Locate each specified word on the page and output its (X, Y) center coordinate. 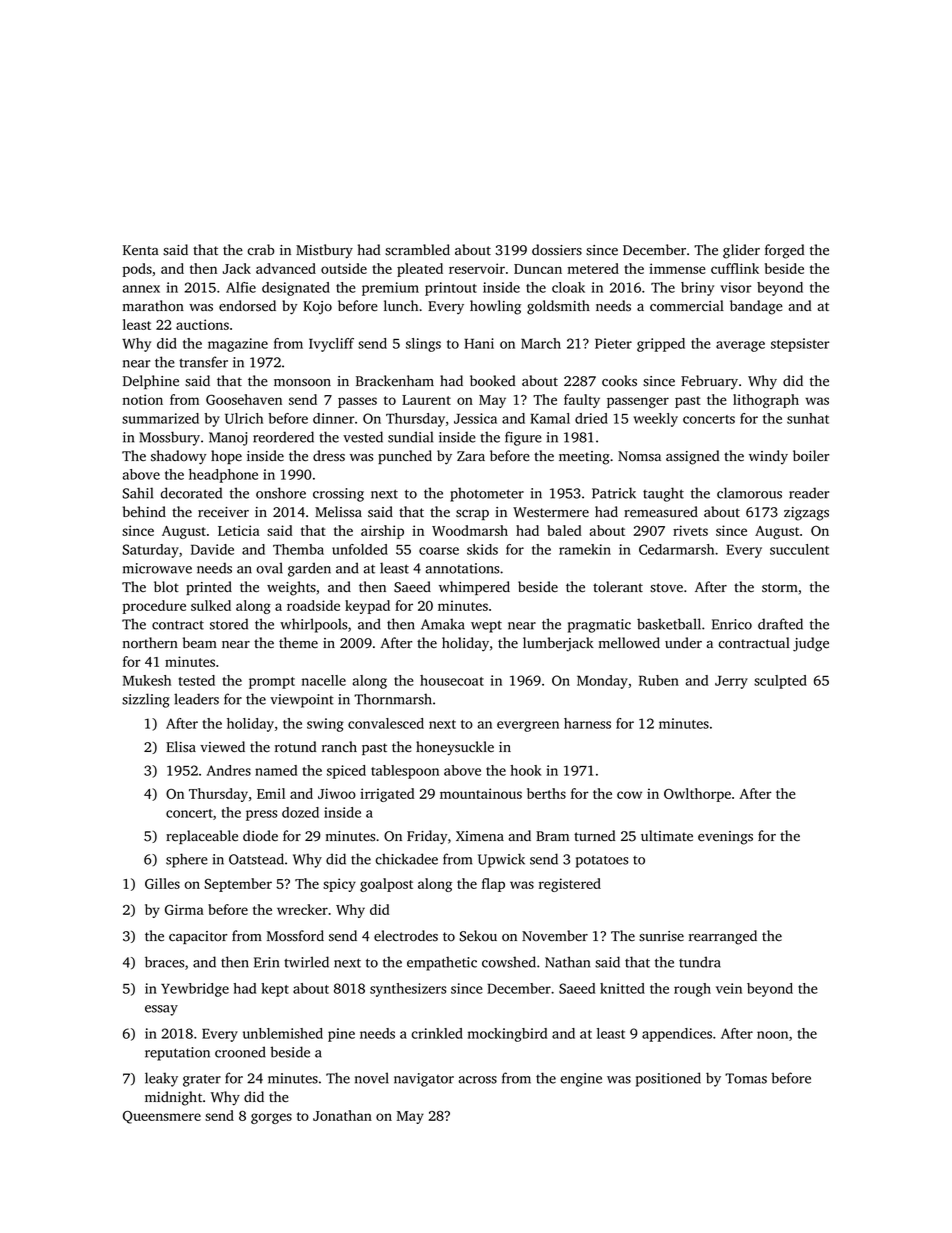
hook (525, 770)
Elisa (181, 747)
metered (593, 268)
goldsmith (558, 307)
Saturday (150, 551)
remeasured (661, 512)
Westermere (551, 512)
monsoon (302, 383)
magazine (238, 345)
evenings (725, 838)
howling (495, 307)
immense (677, 268)
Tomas (746, 1078)
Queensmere (162, 1117)
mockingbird (507, 1035)
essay (161, 1010)
